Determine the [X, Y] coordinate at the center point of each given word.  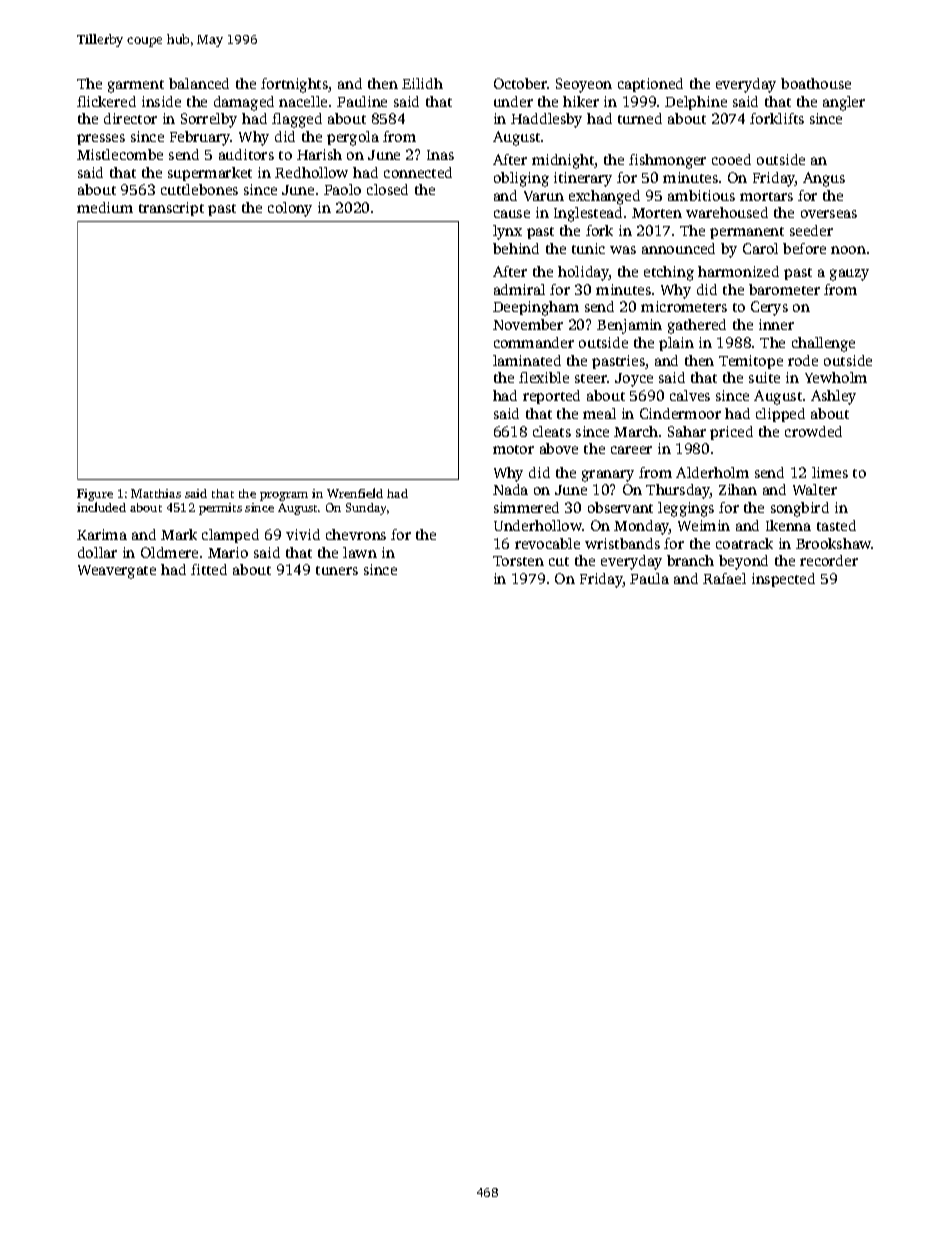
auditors [246, 154]
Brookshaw [833, 543]
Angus [824, 179]
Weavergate [117, 572]
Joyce [634, 380]
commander [534, 342]
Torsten [518, 561]
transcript [171, 209]
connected [418, 172]
